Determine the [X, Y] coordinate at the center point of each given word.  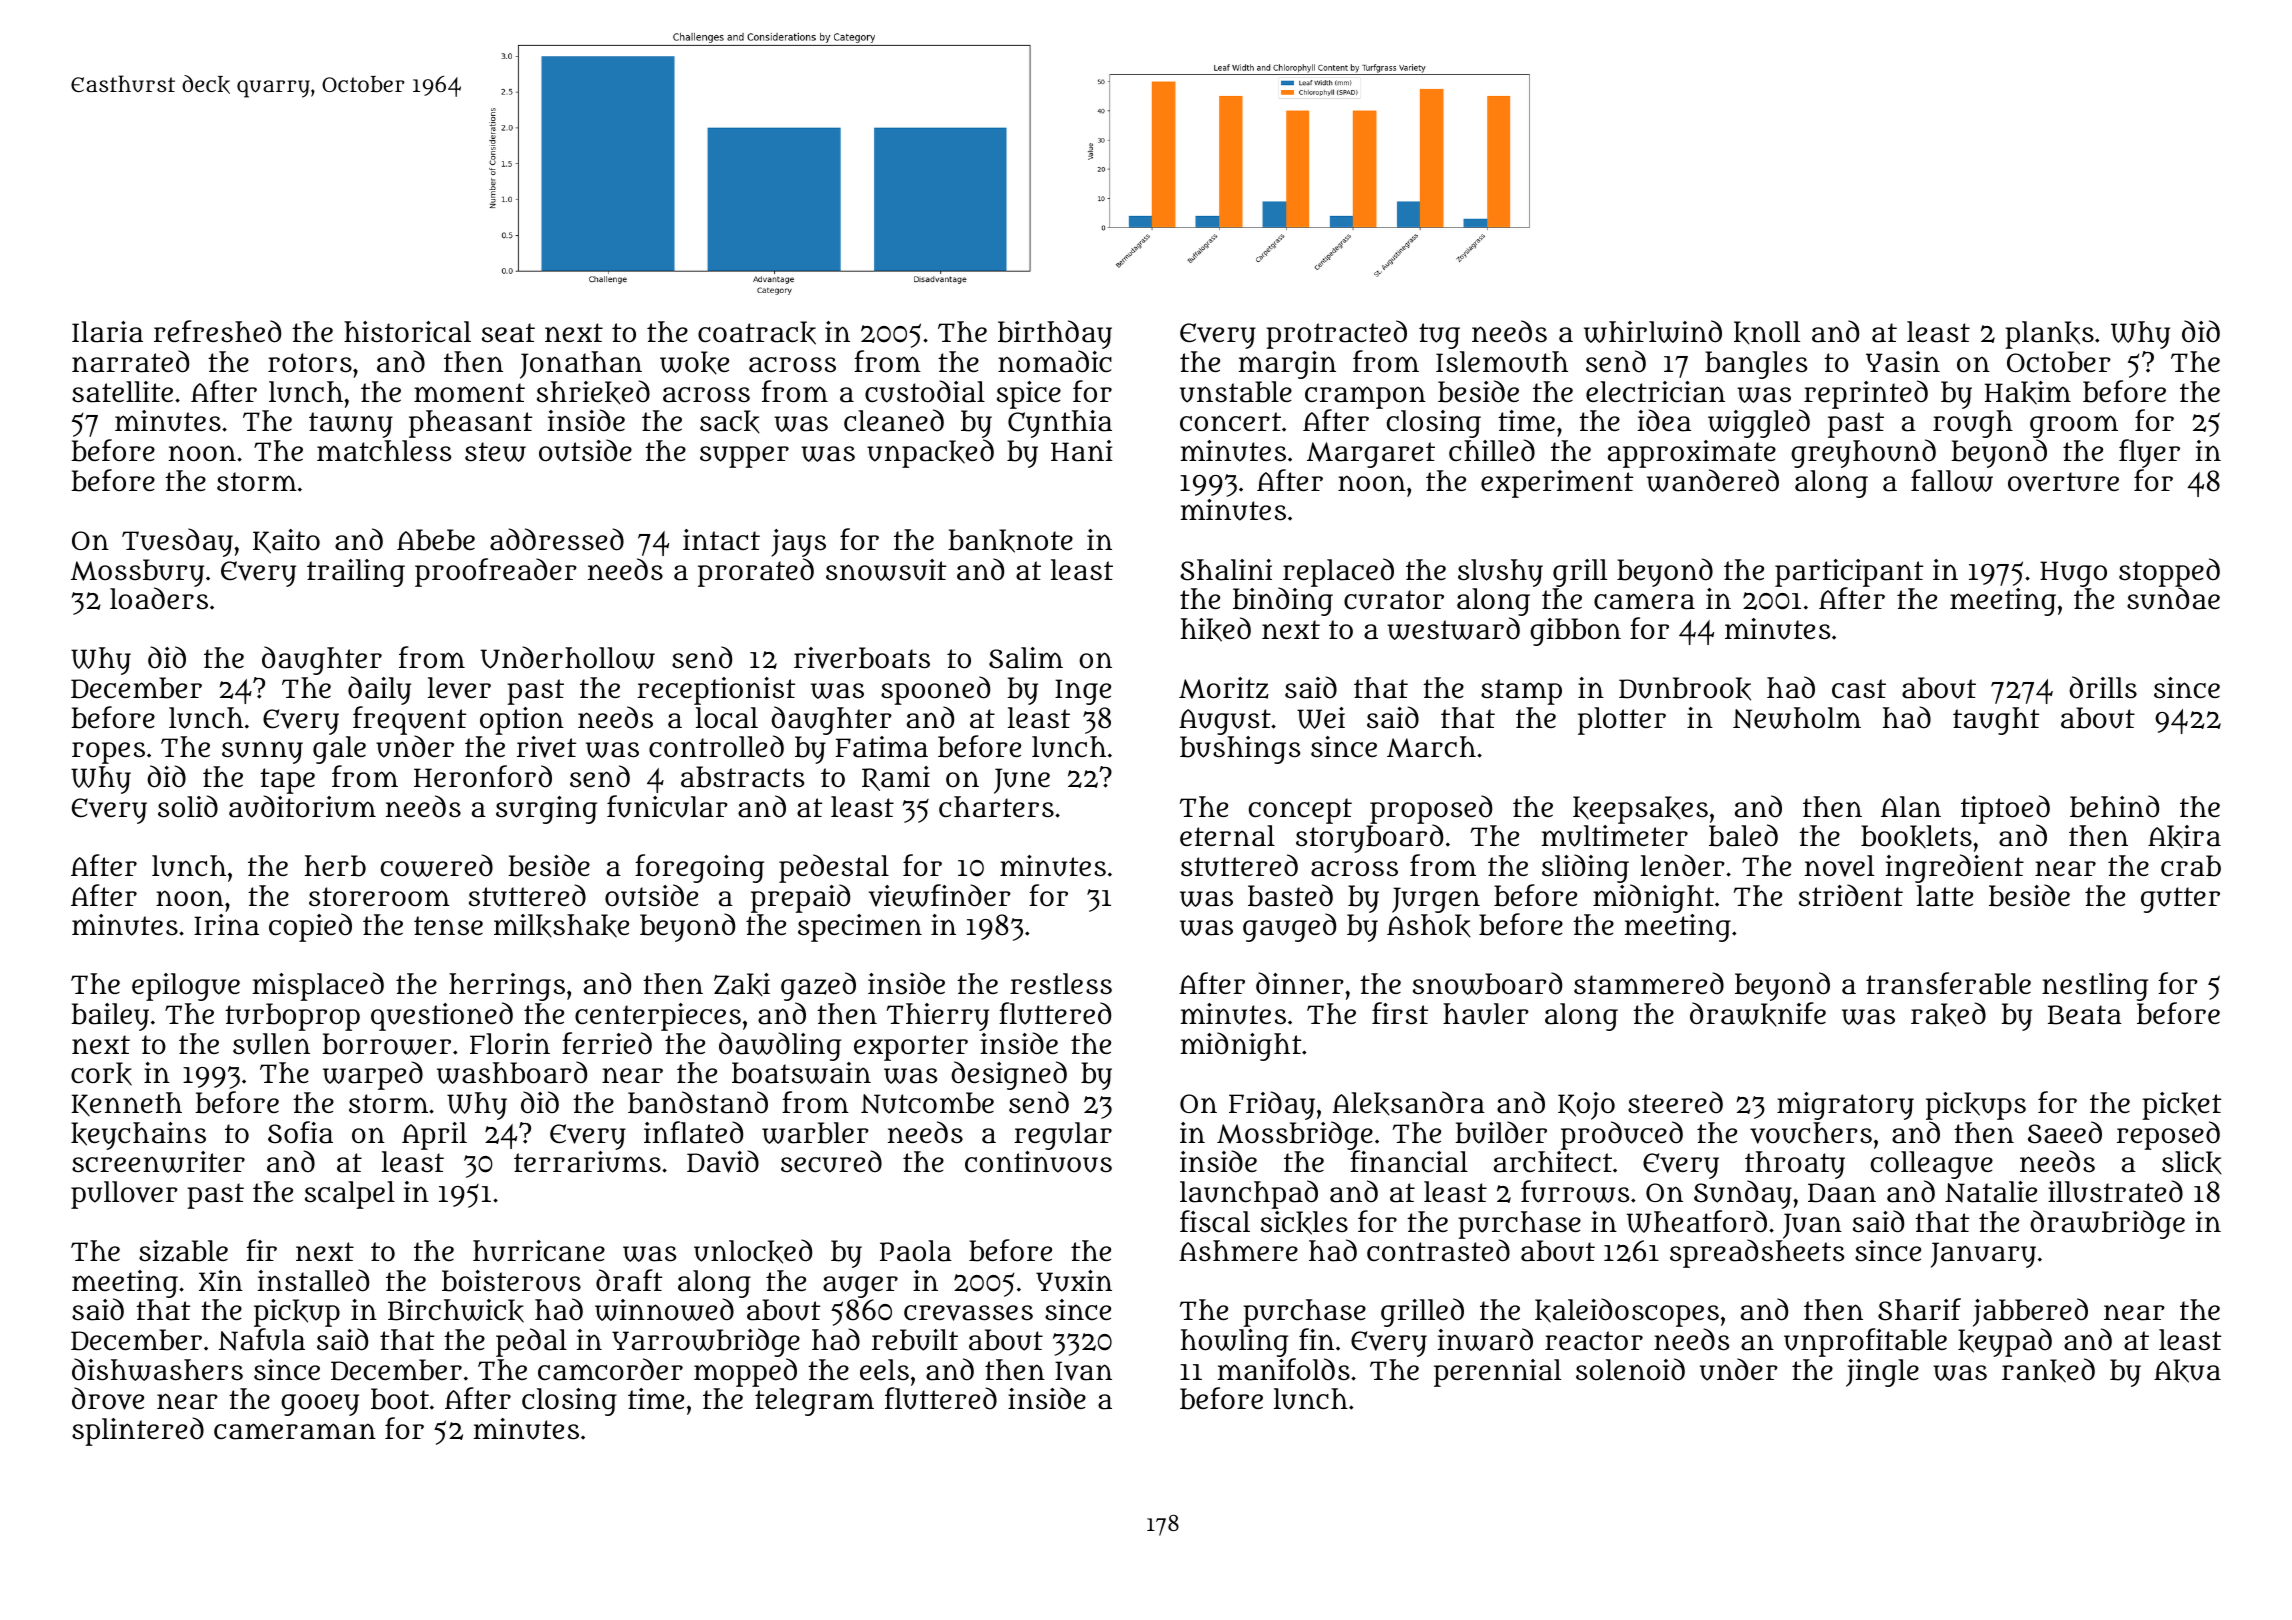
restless [1061, 984]
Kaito [286, 541]
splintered [138, 1431]
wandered [1713, 480]
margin [1287, 365]
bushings [1240, 750]
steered [1675, 1102]
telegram [814, 1402]
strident [1851, 895]
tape [287, 781]
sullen [271, 1044]
